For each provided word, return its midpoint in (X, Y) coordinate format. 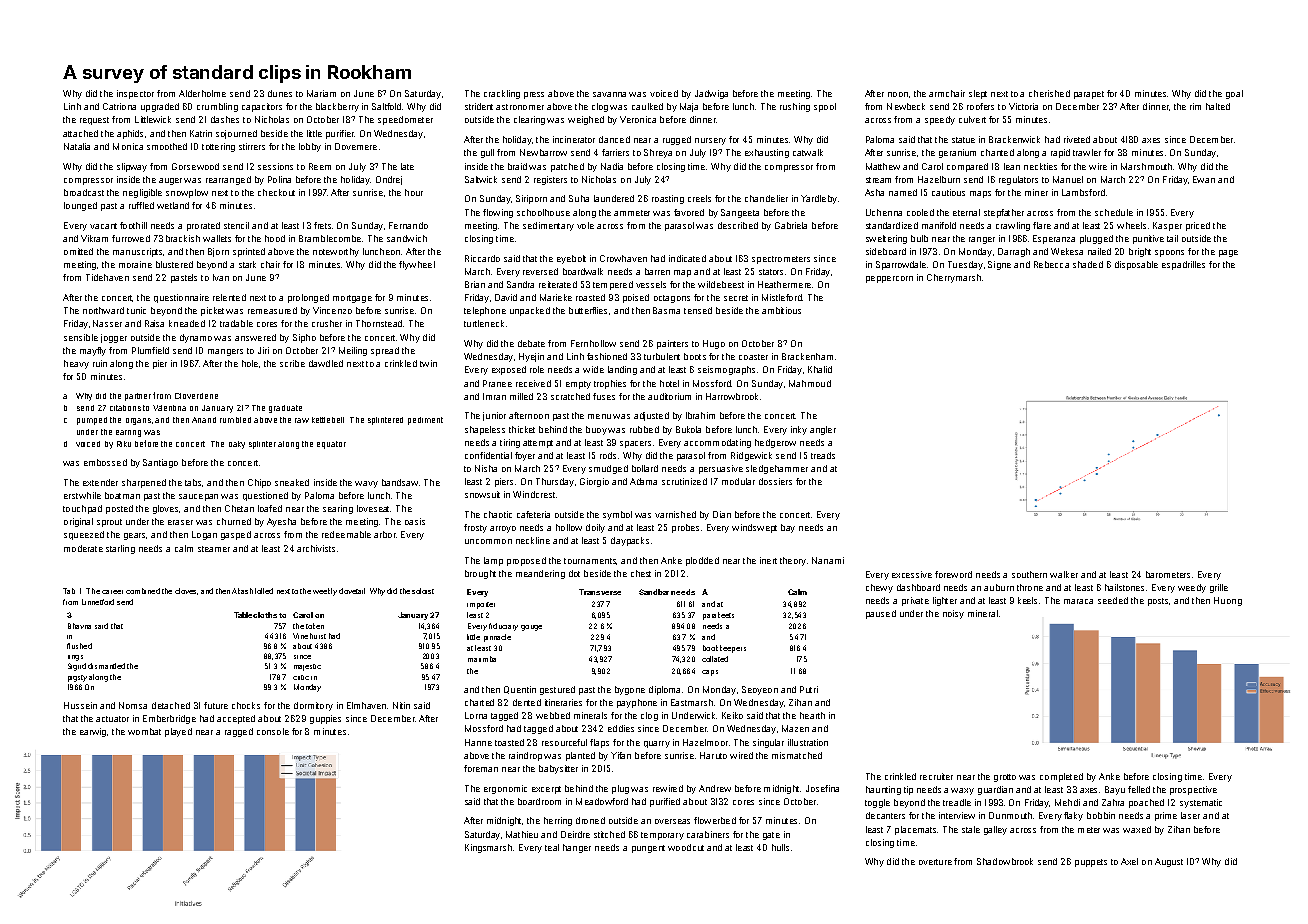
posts (1158, 602)
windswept (754, 528)
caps (710, 673)
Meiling (353, 351)
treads (823, 455)
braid (517, 166)
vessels (651, 284)
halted (1218, 106)
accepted (236, 719)
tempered (613, 285)
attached (80, 133)
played (178, 732)
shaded (1088, 264)
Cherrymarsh (954, 278)
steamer (214, 549)
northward (103, 310)
